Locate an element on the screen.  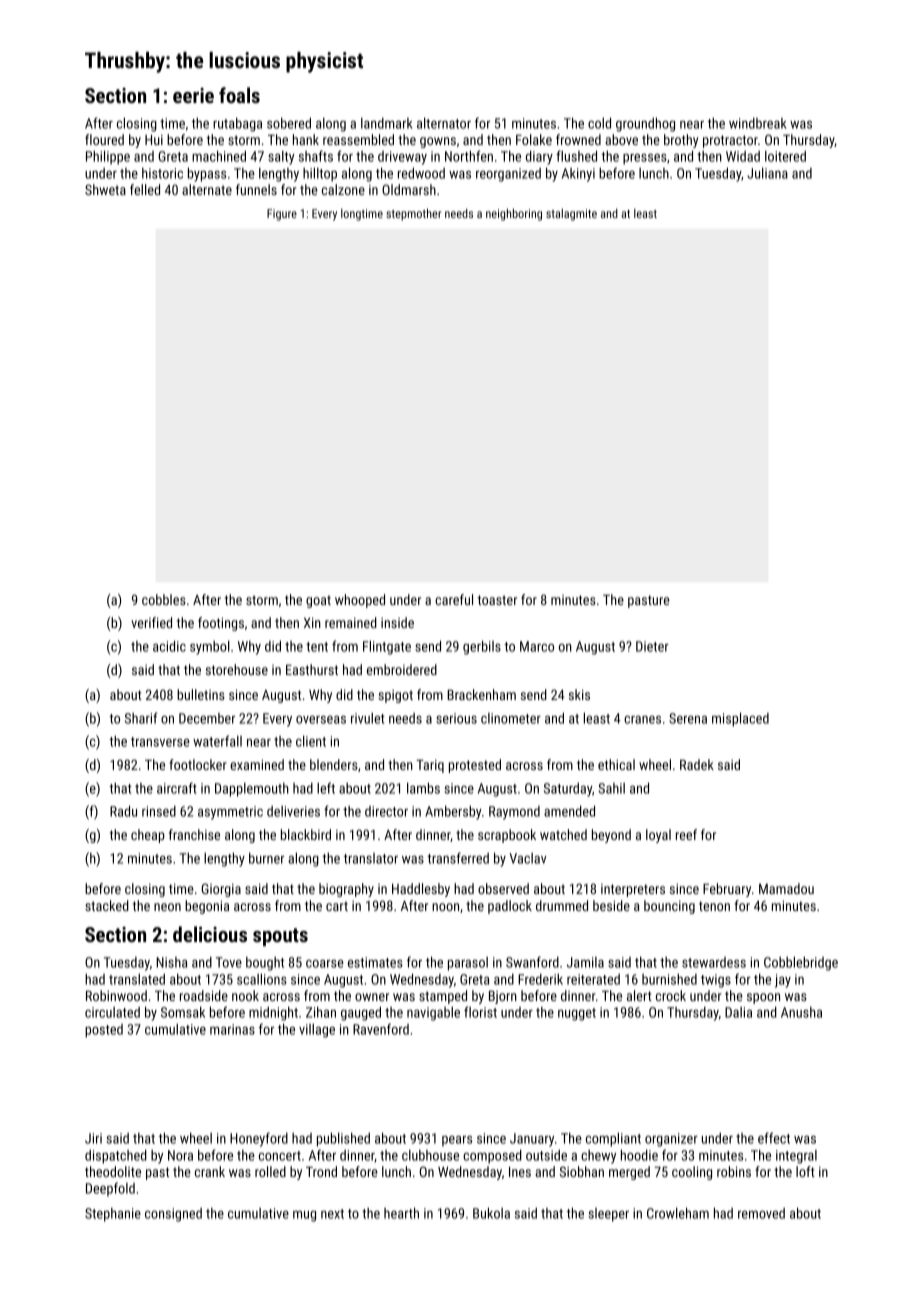
Dieter is located at coordinates (652, 646).
